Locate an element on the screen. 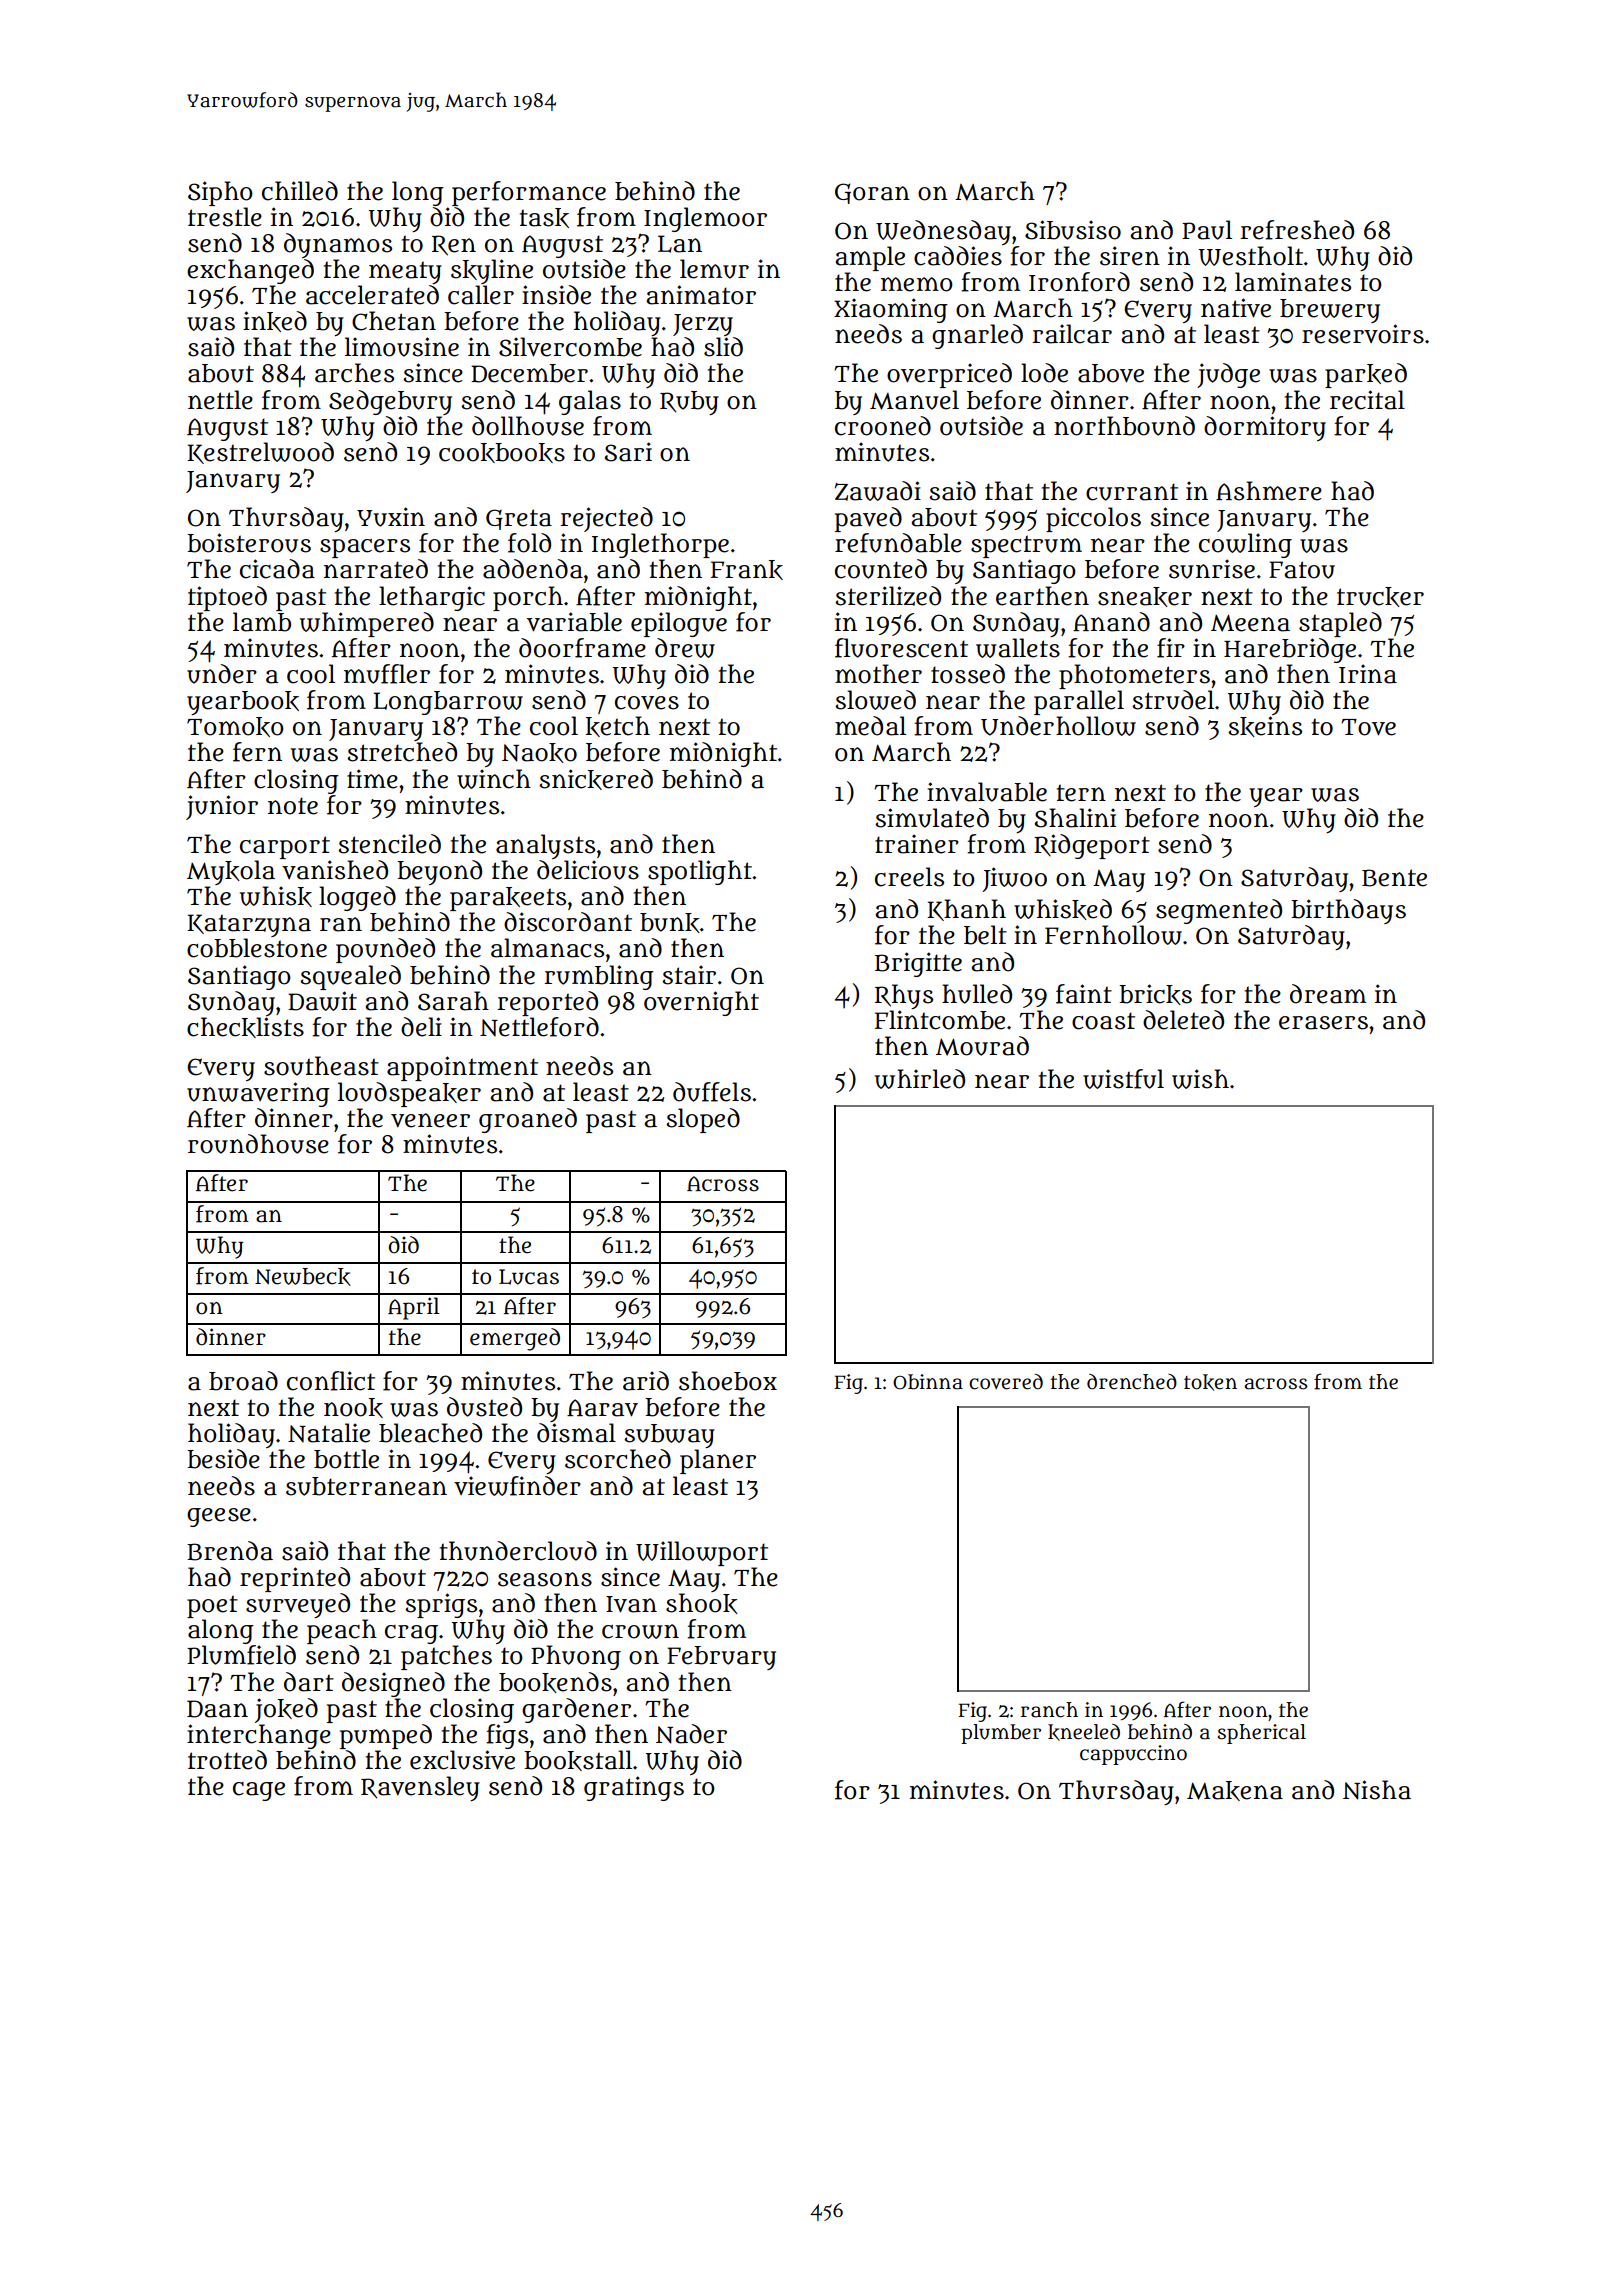 This screenshot has height=2292, width=1620. narrated is located at coordinates (376, 569).
